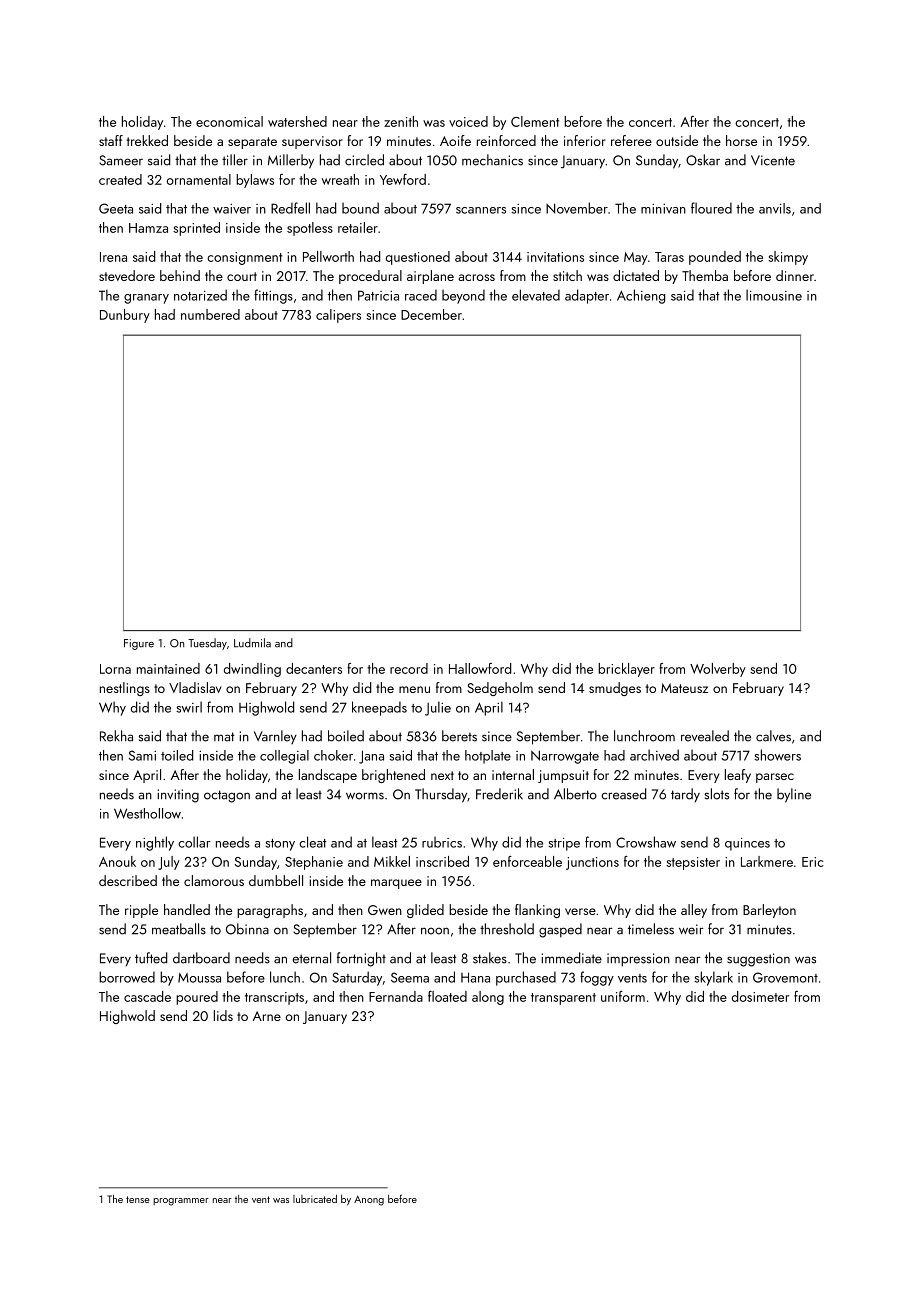  Describe the element at coordinates (741, 140) in the image. I see `horse` at that location.
